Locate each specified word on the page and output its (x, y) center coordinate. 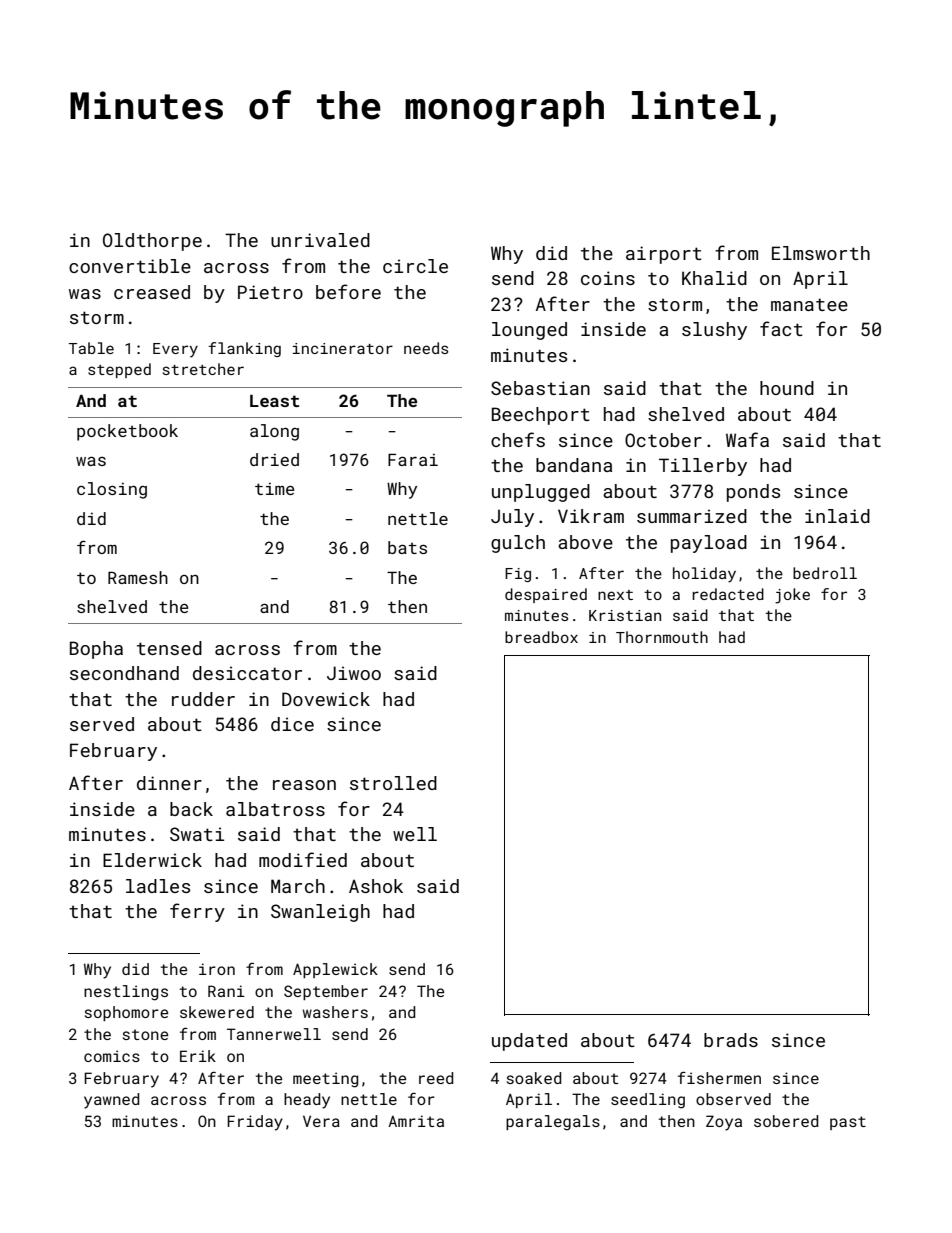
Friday (255, 1123)
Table (91, 348)
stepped (119, 370)
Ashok (376, 886)
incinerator (343, 348)
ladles (158, 886)
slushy (714, 331)
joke (792, 596)
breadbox (541, 637)
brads (731, 1040)
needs (426, 348)
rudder (203, 699)
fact (781, 328)
